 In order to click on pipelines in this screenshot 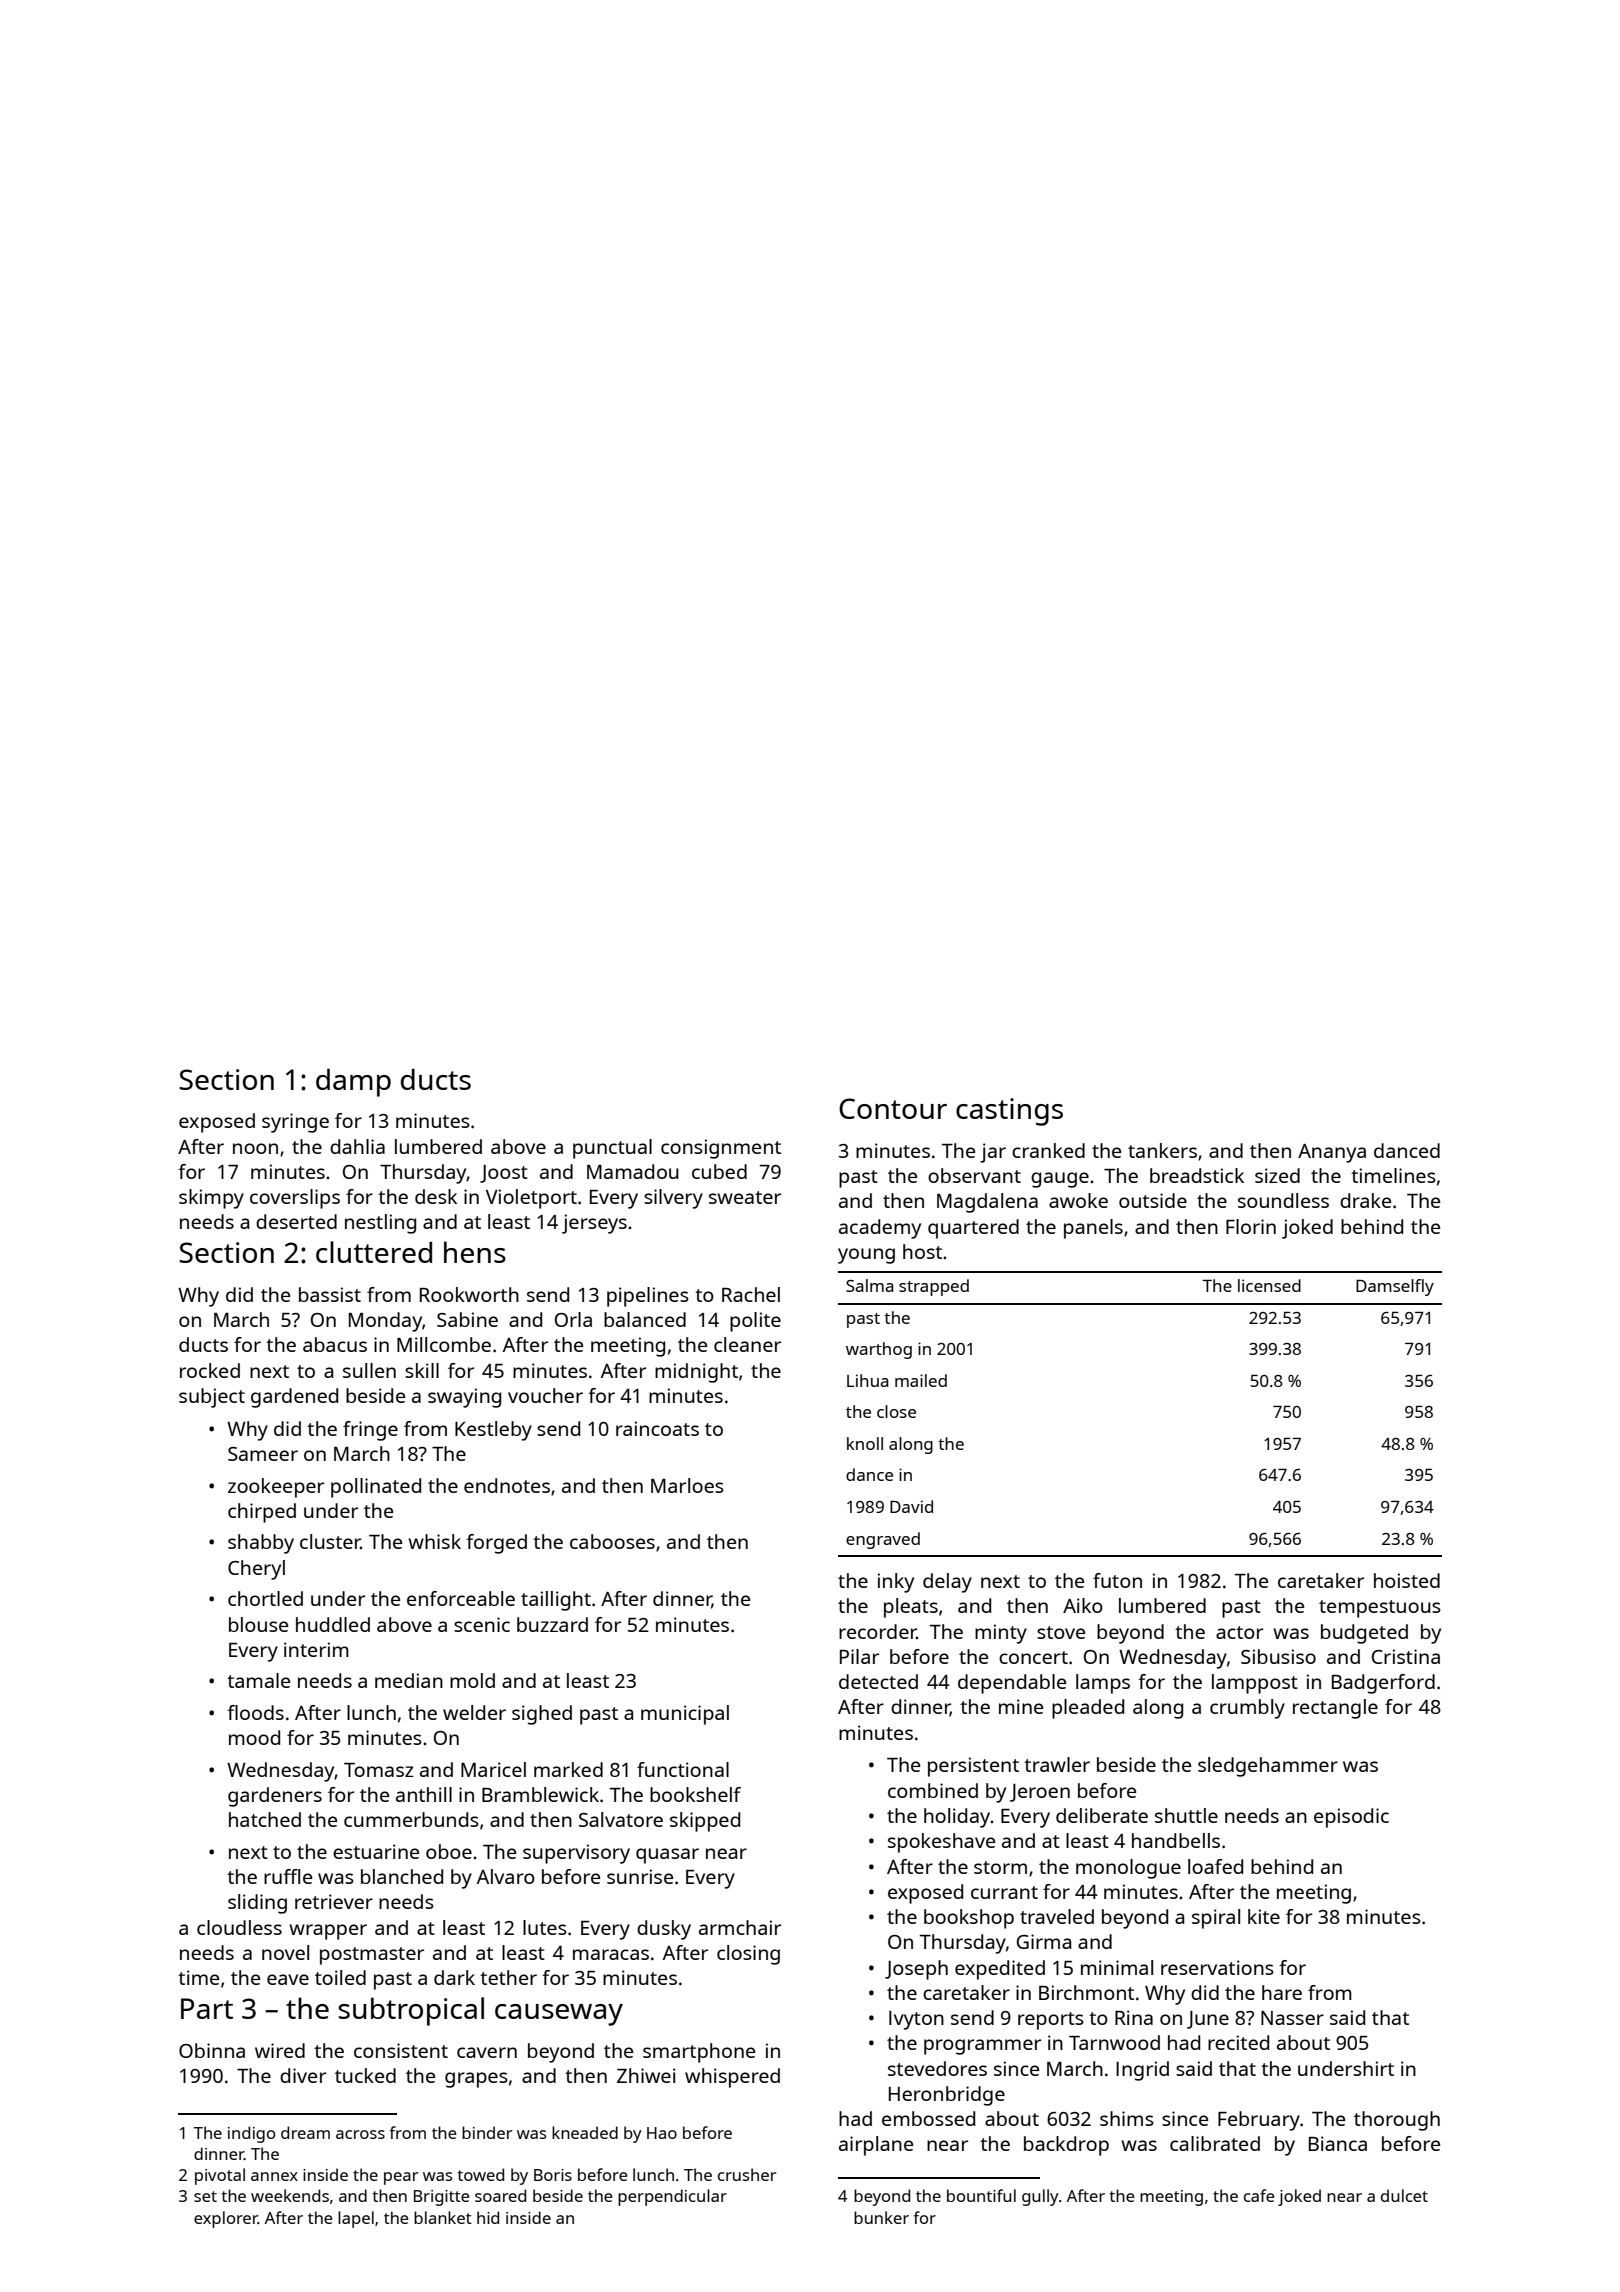, I will do `click(648, 1297)`.
